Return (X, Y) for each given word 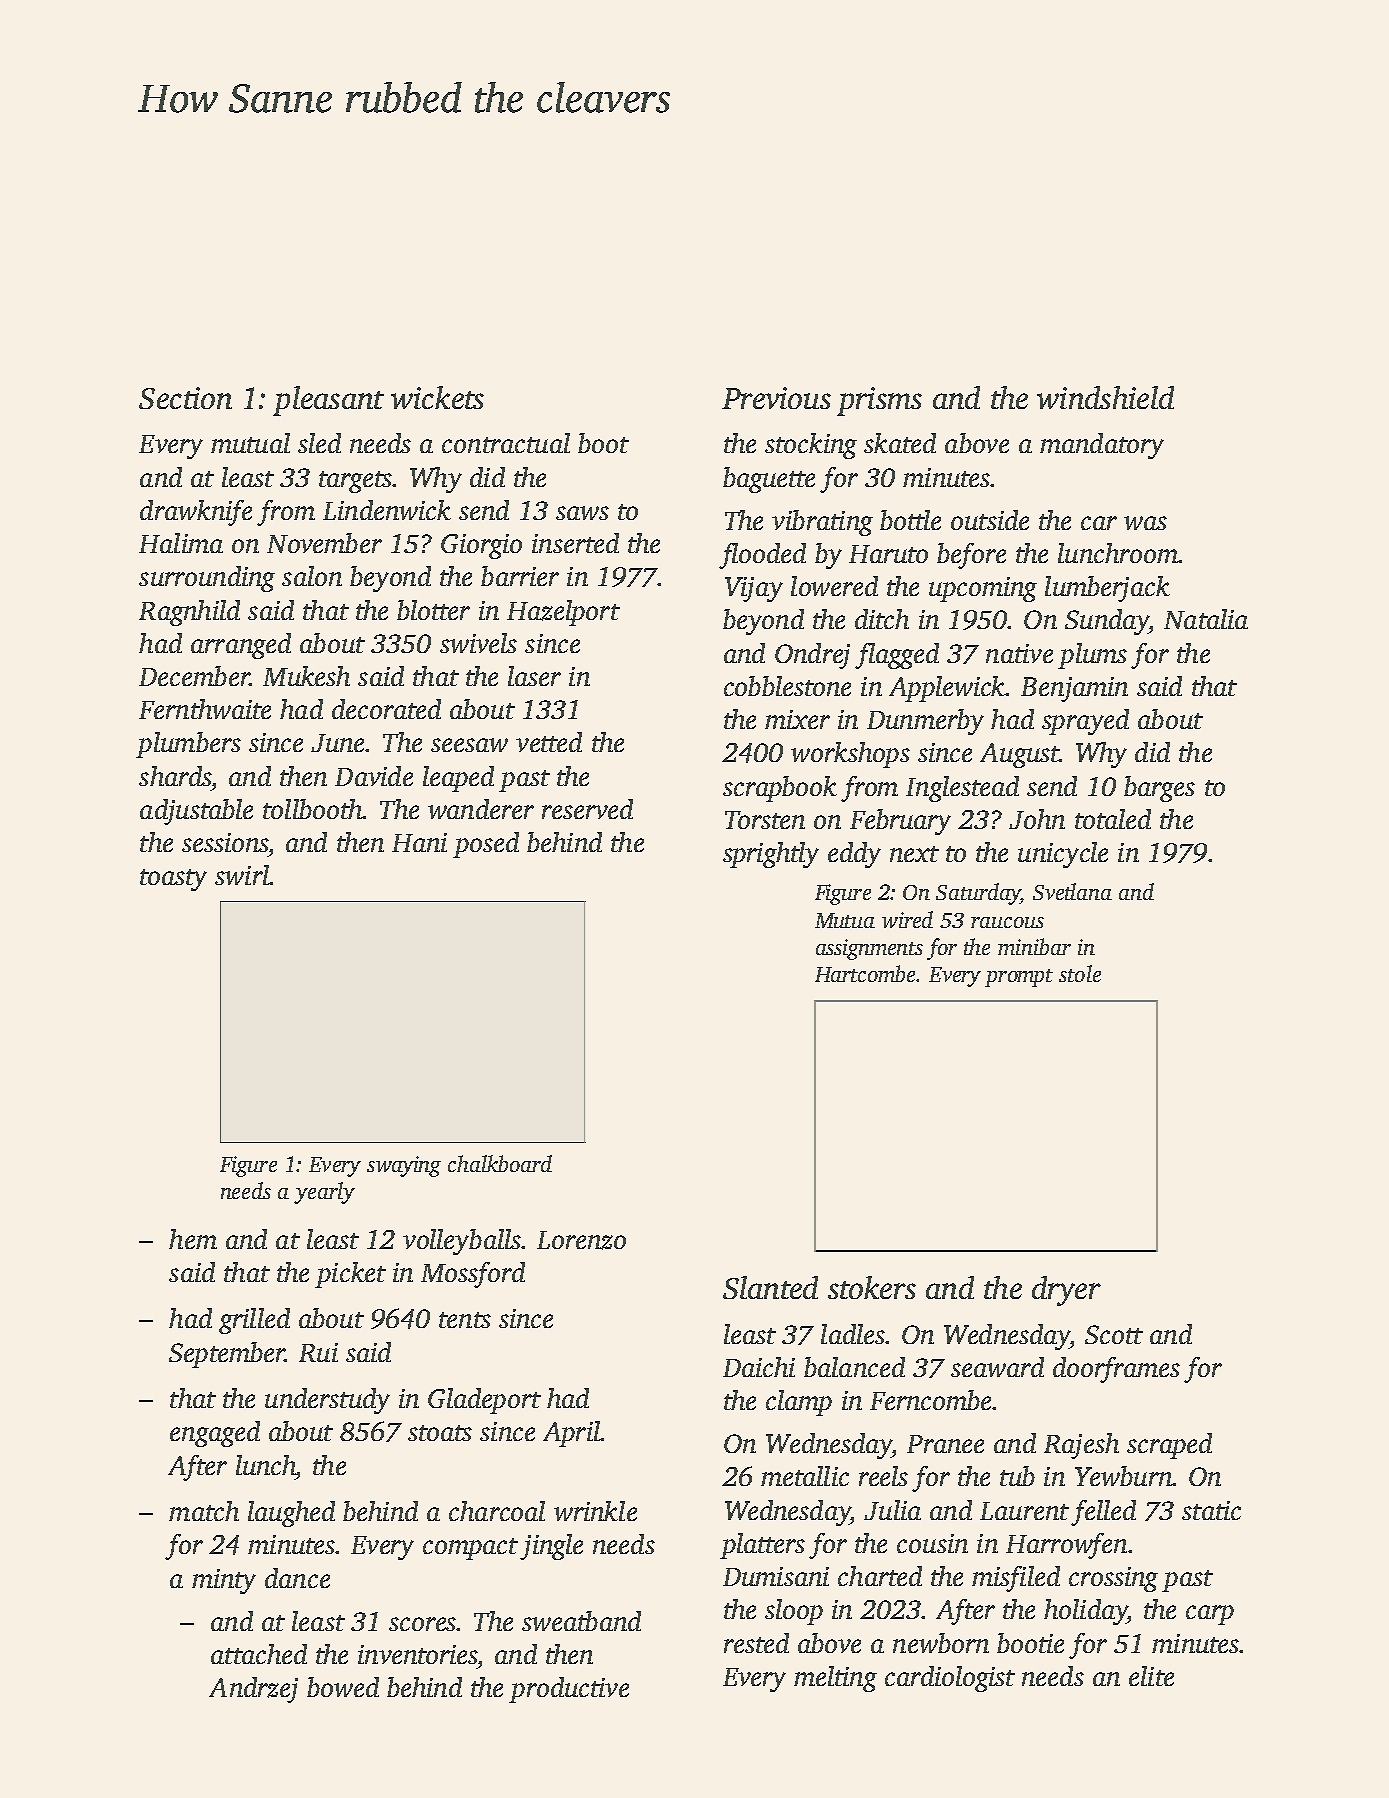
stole (1080, 973)
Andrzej (253, 1690)
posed (486, 845)
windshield (1105, 397)
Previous (776, 398)
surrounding (207, 579)
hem (193, 1239)
